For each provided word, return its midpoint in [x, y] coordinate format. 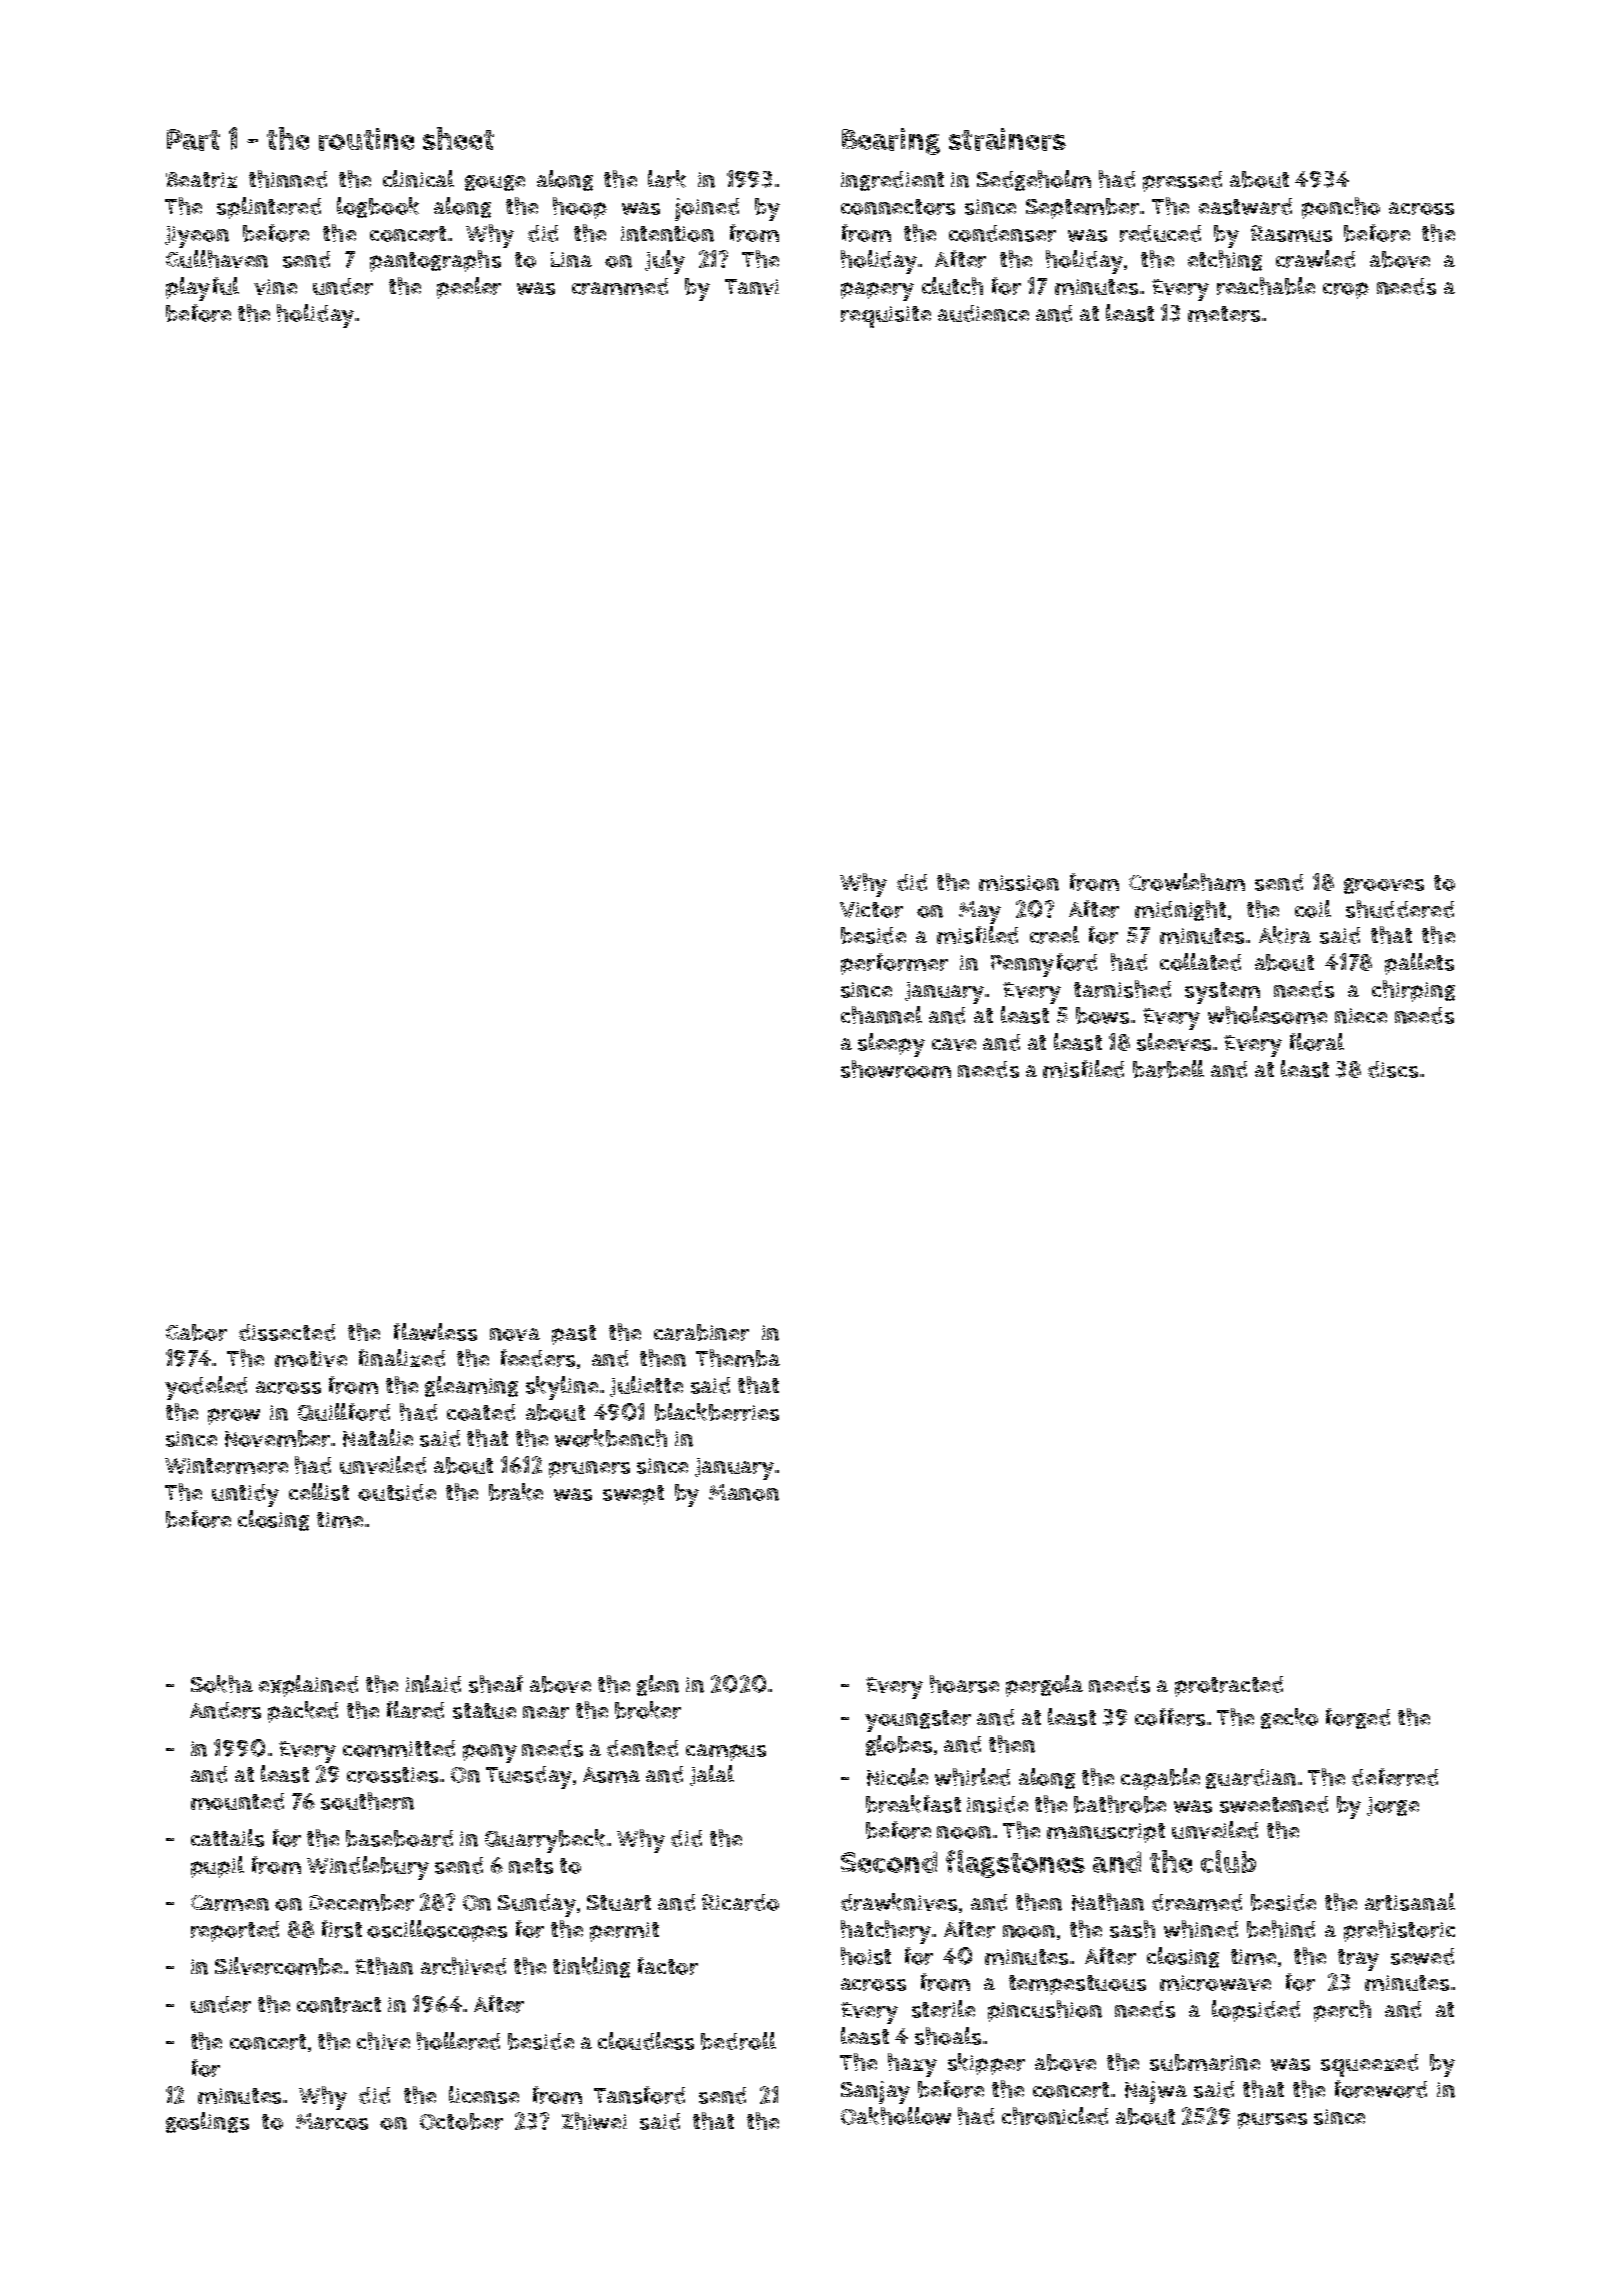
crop [1346, 290]
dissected [287, 1332]
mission [1019, 883]
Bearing [891, 141]
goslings [207, 2122]
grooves [1384, 886]
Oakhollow [896, 2116]
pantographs [435, 261]
